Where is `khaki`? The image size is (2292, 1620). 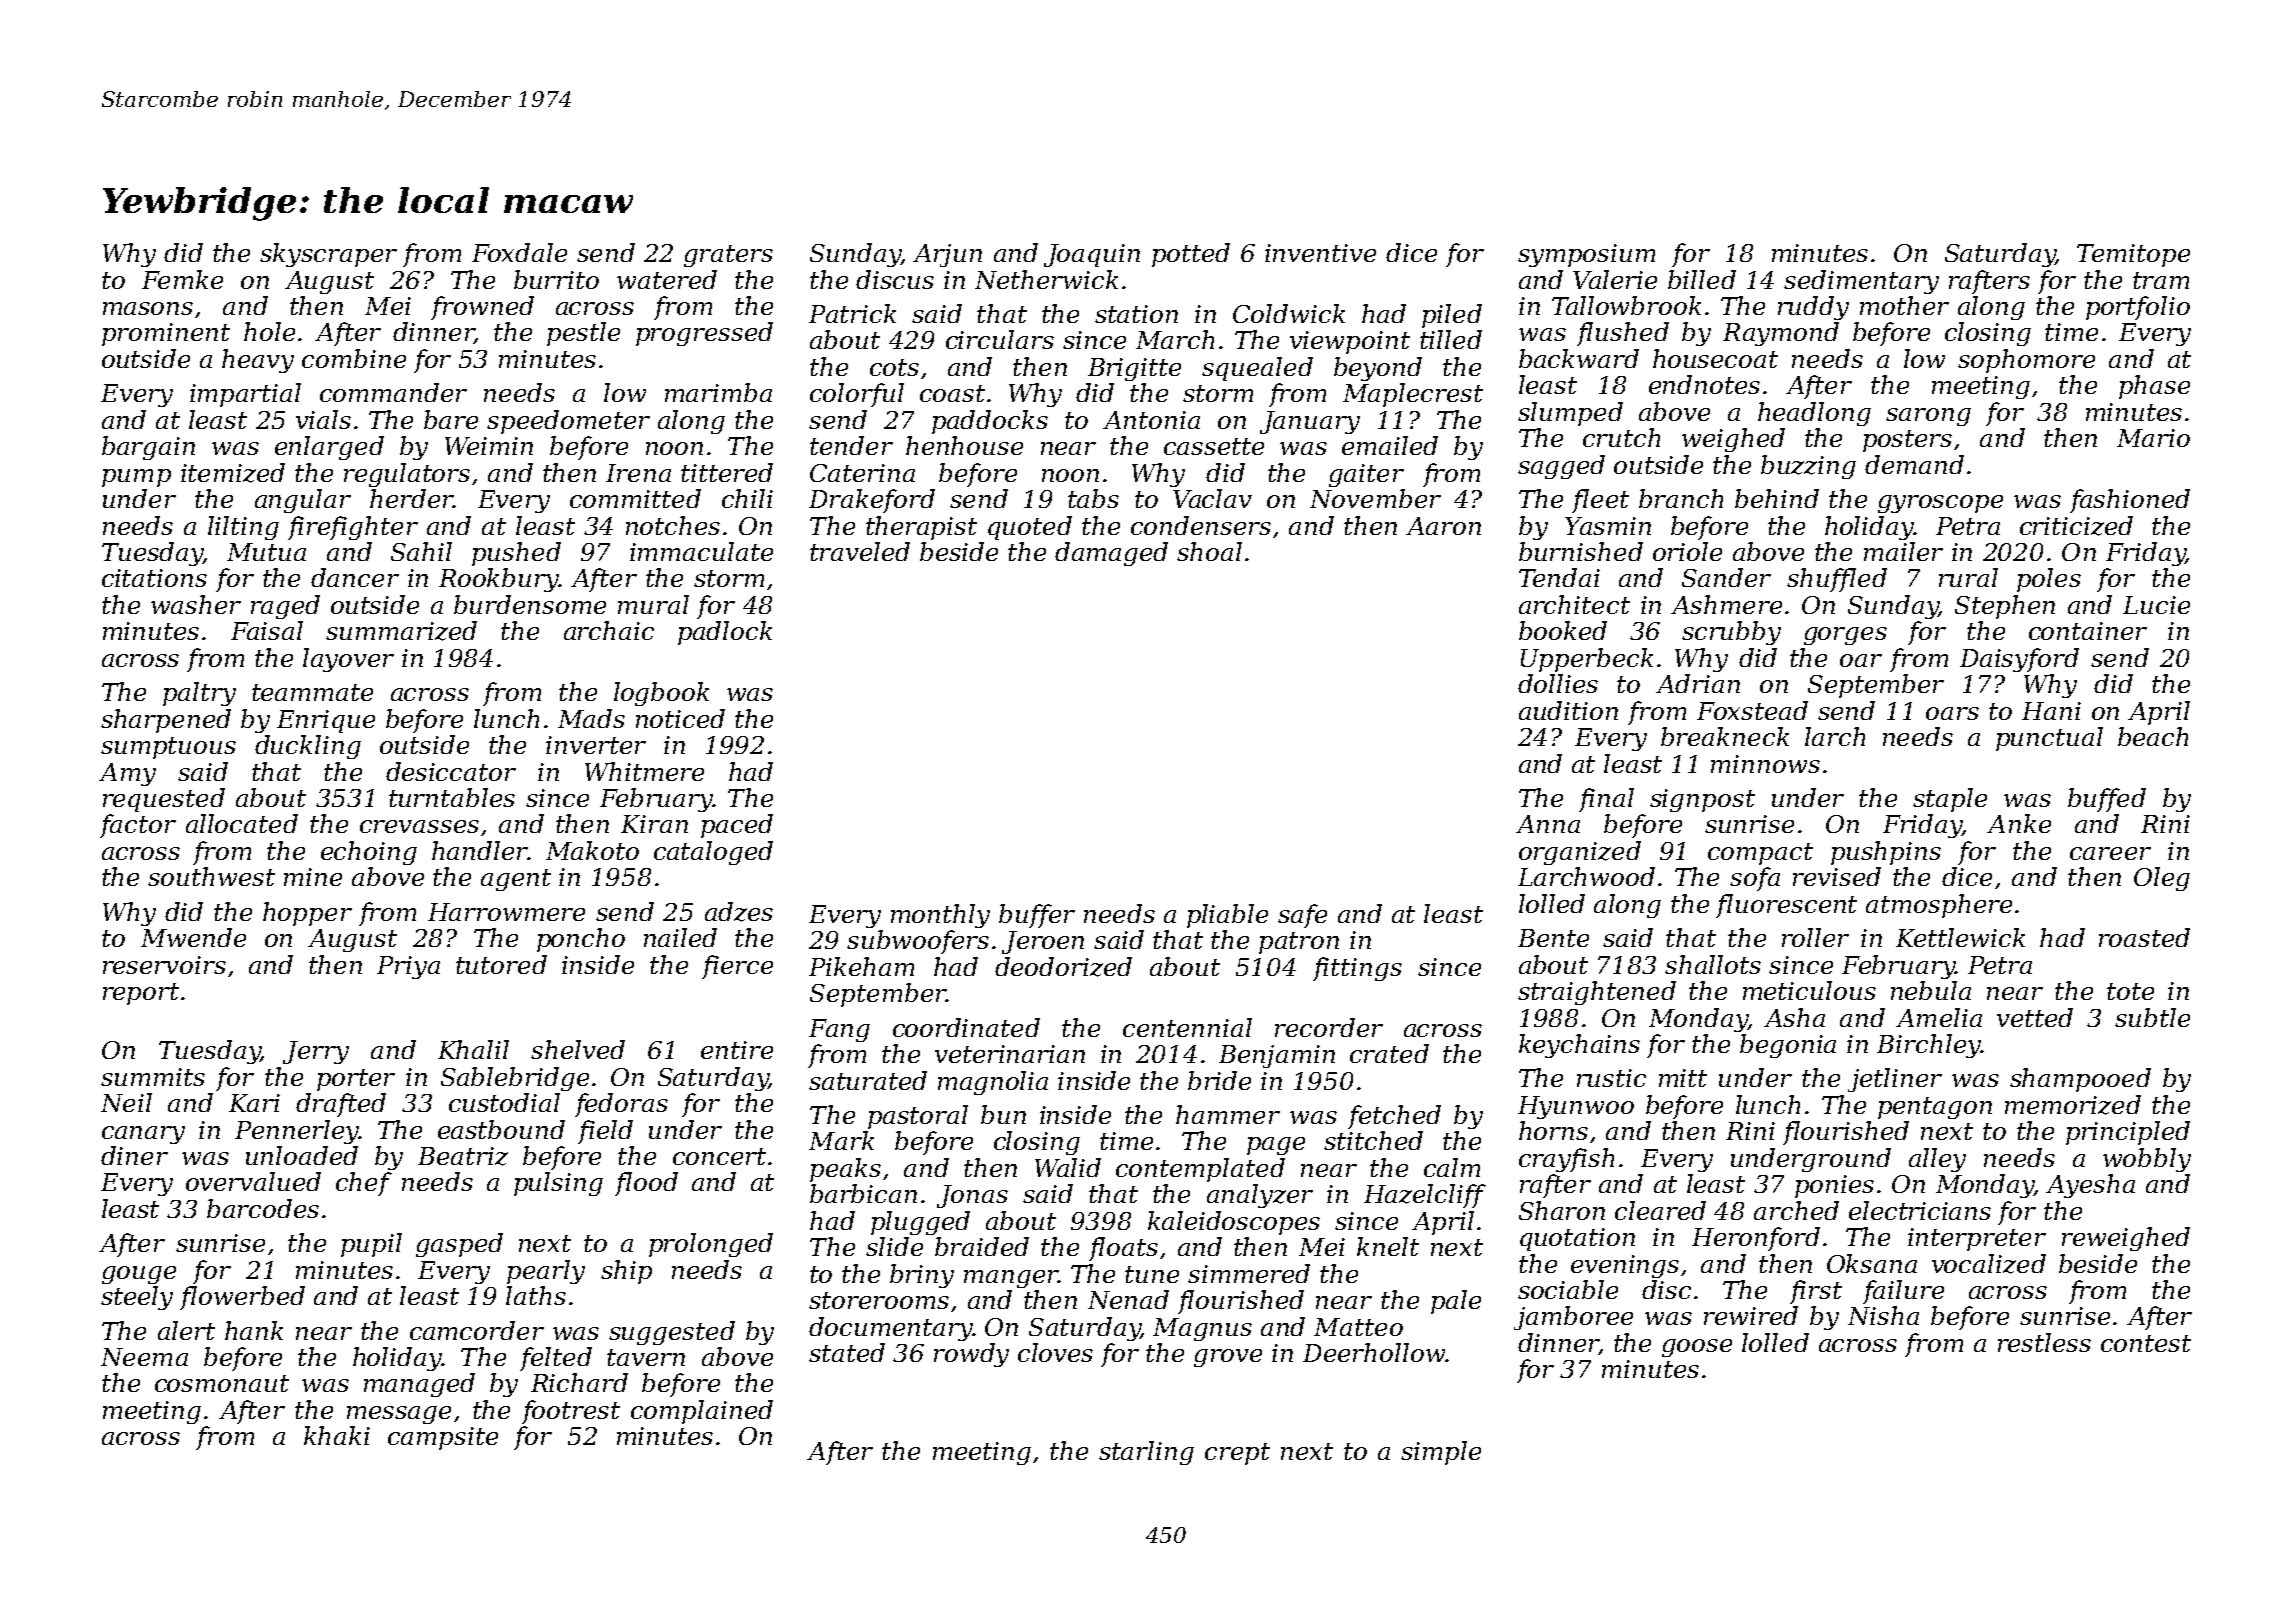 khaki is located at coordinates (337, 1435).
